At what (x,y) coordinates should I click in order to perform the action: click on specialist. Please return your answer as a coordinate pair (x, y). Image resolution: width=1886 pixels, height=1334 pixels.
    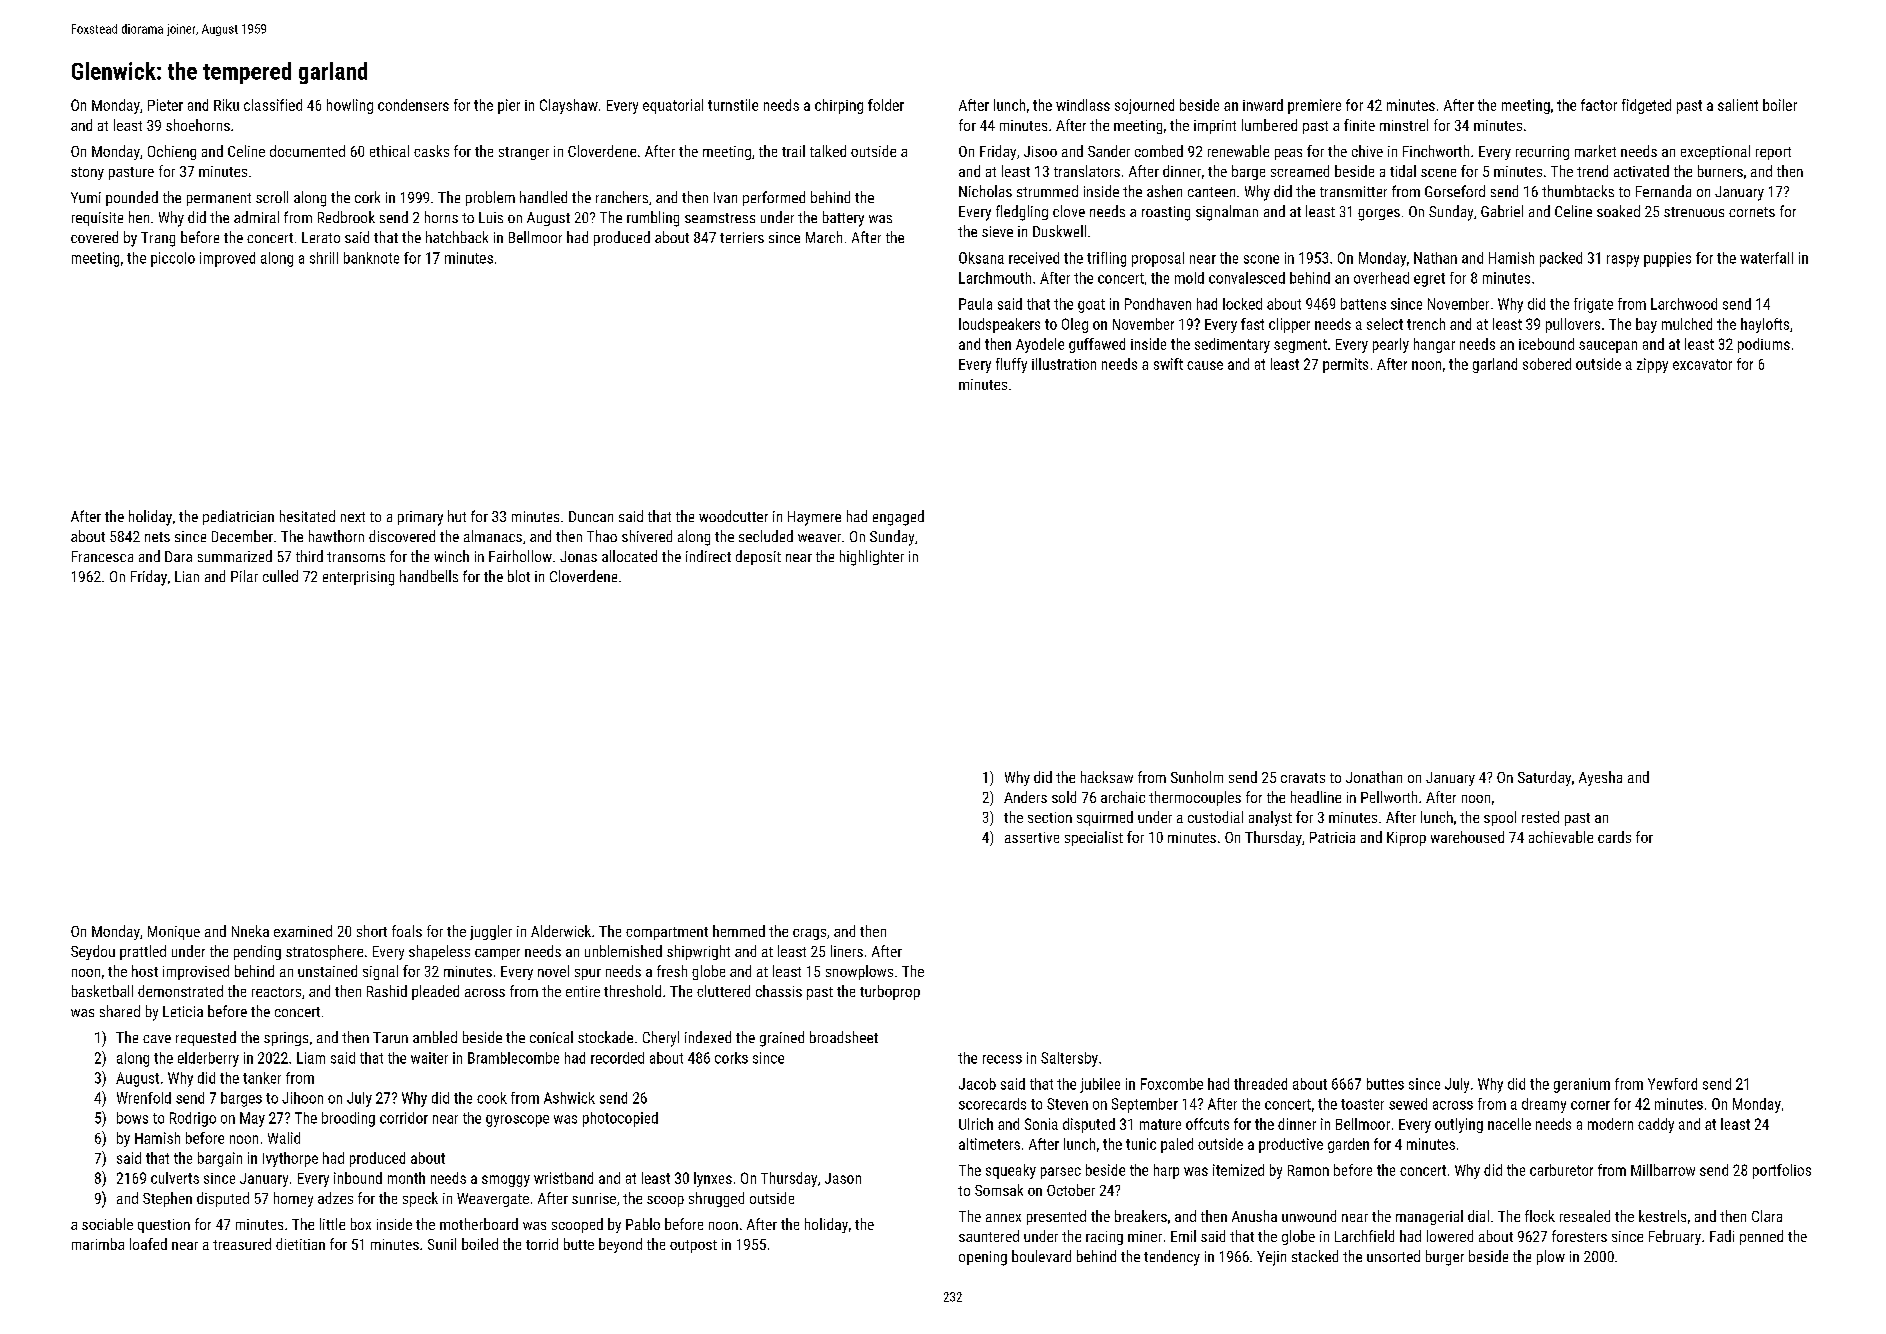
    Looking at the image, I should click on (1094, 838).
